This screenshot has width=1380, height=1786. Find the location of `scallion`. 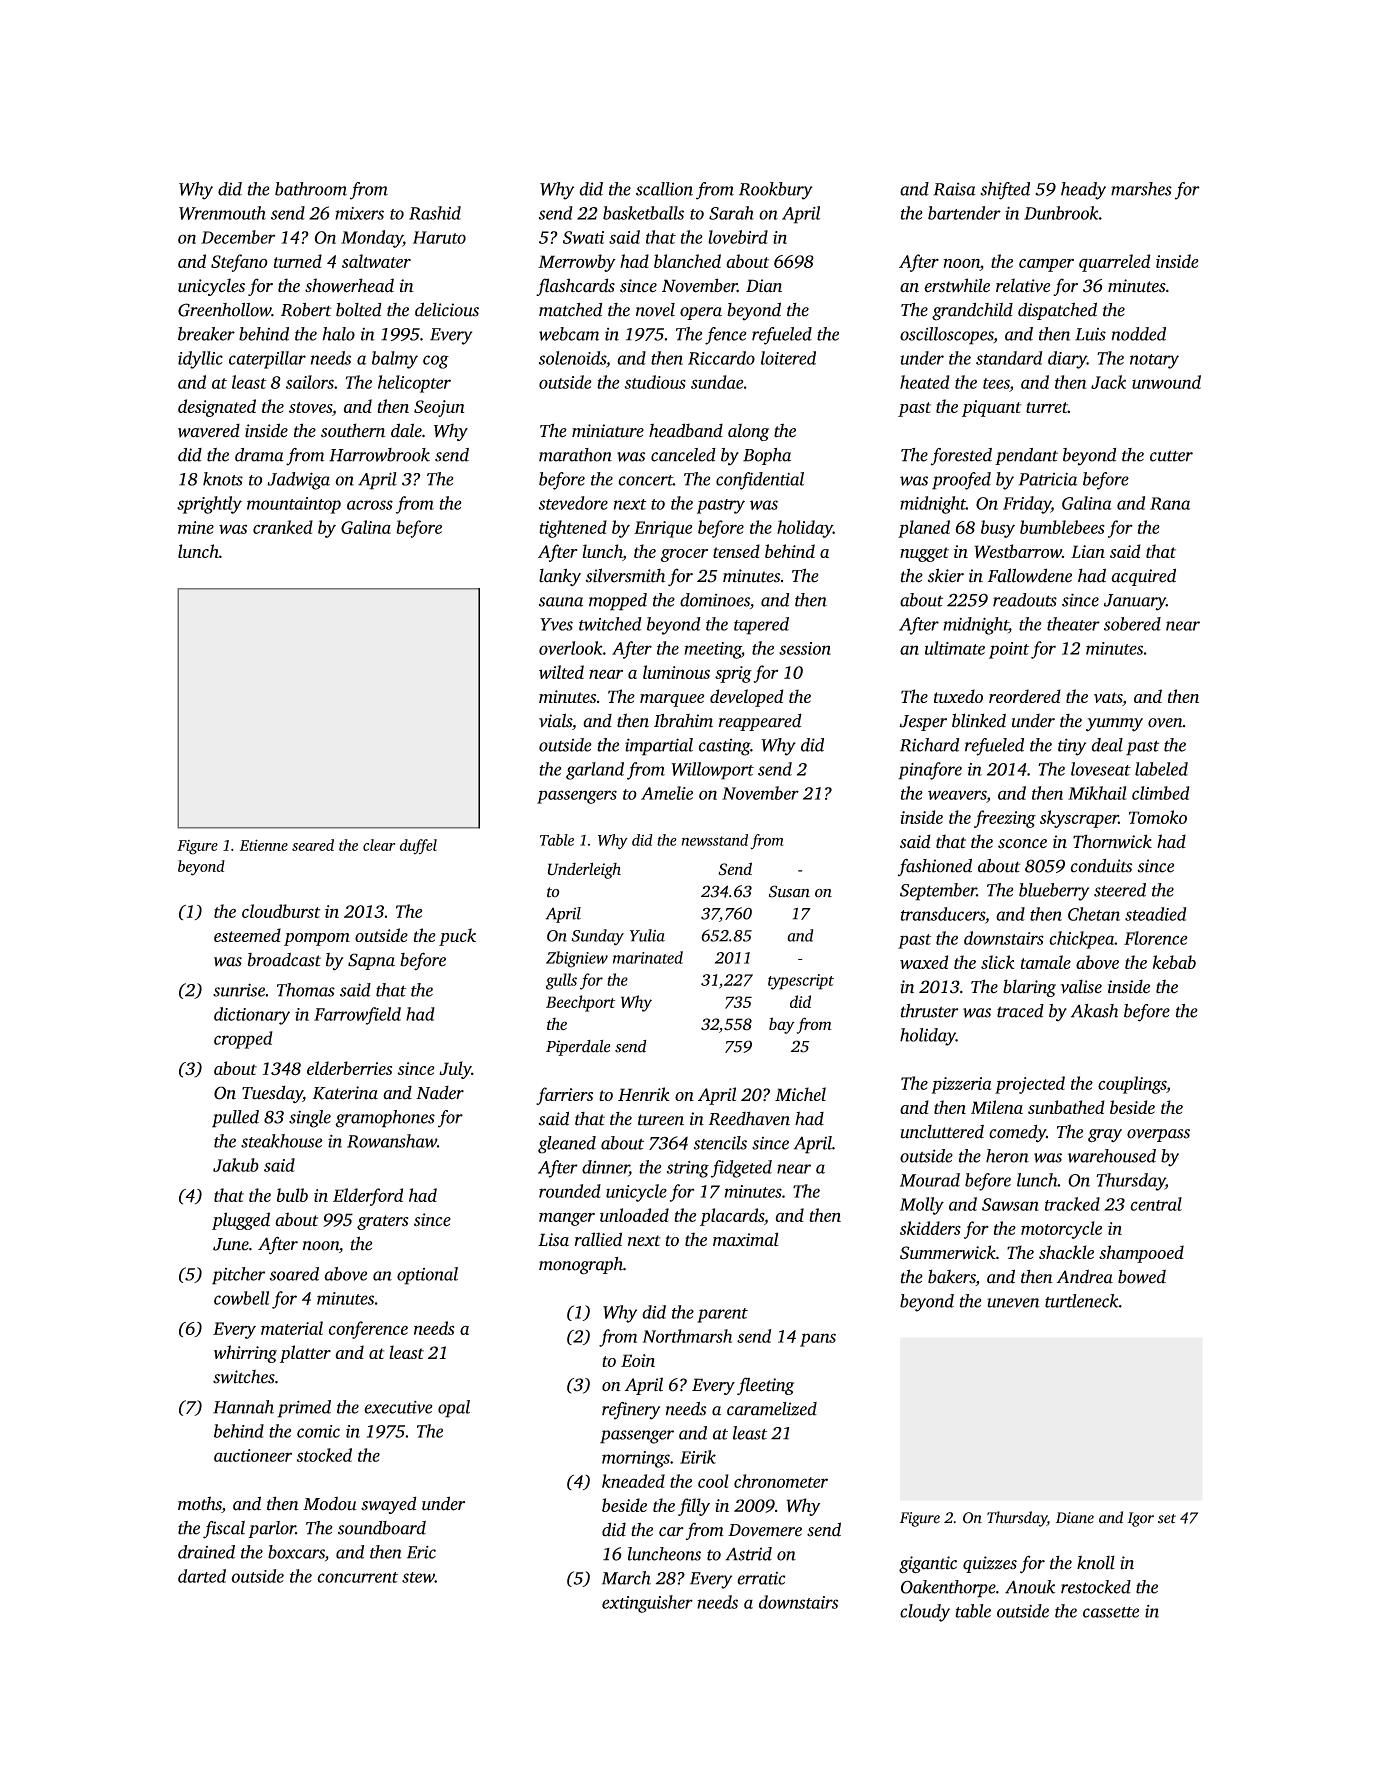

scallion is located at coordinates (664, 189).
